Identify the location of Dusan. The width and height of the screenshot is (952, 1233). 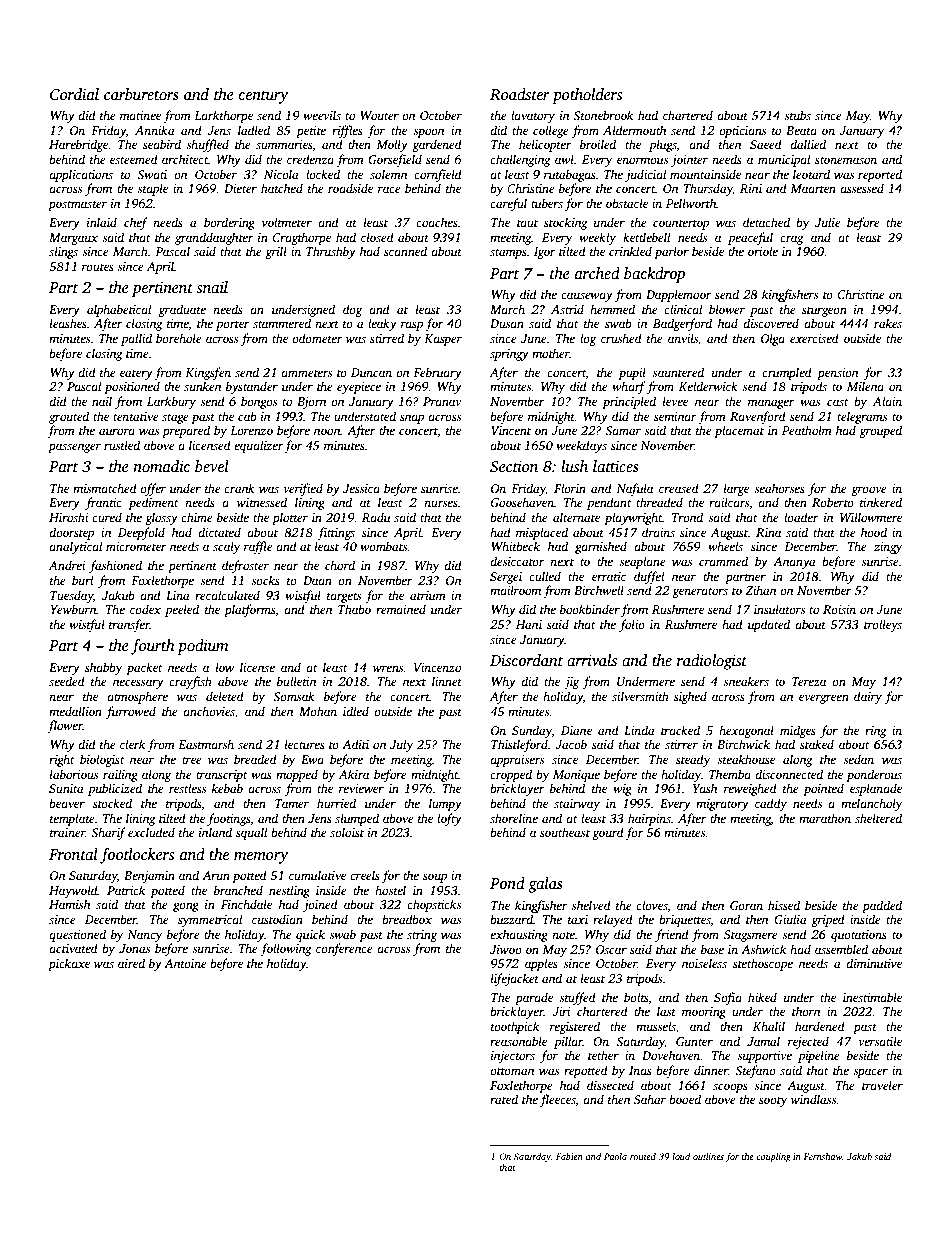
(507, 323).
